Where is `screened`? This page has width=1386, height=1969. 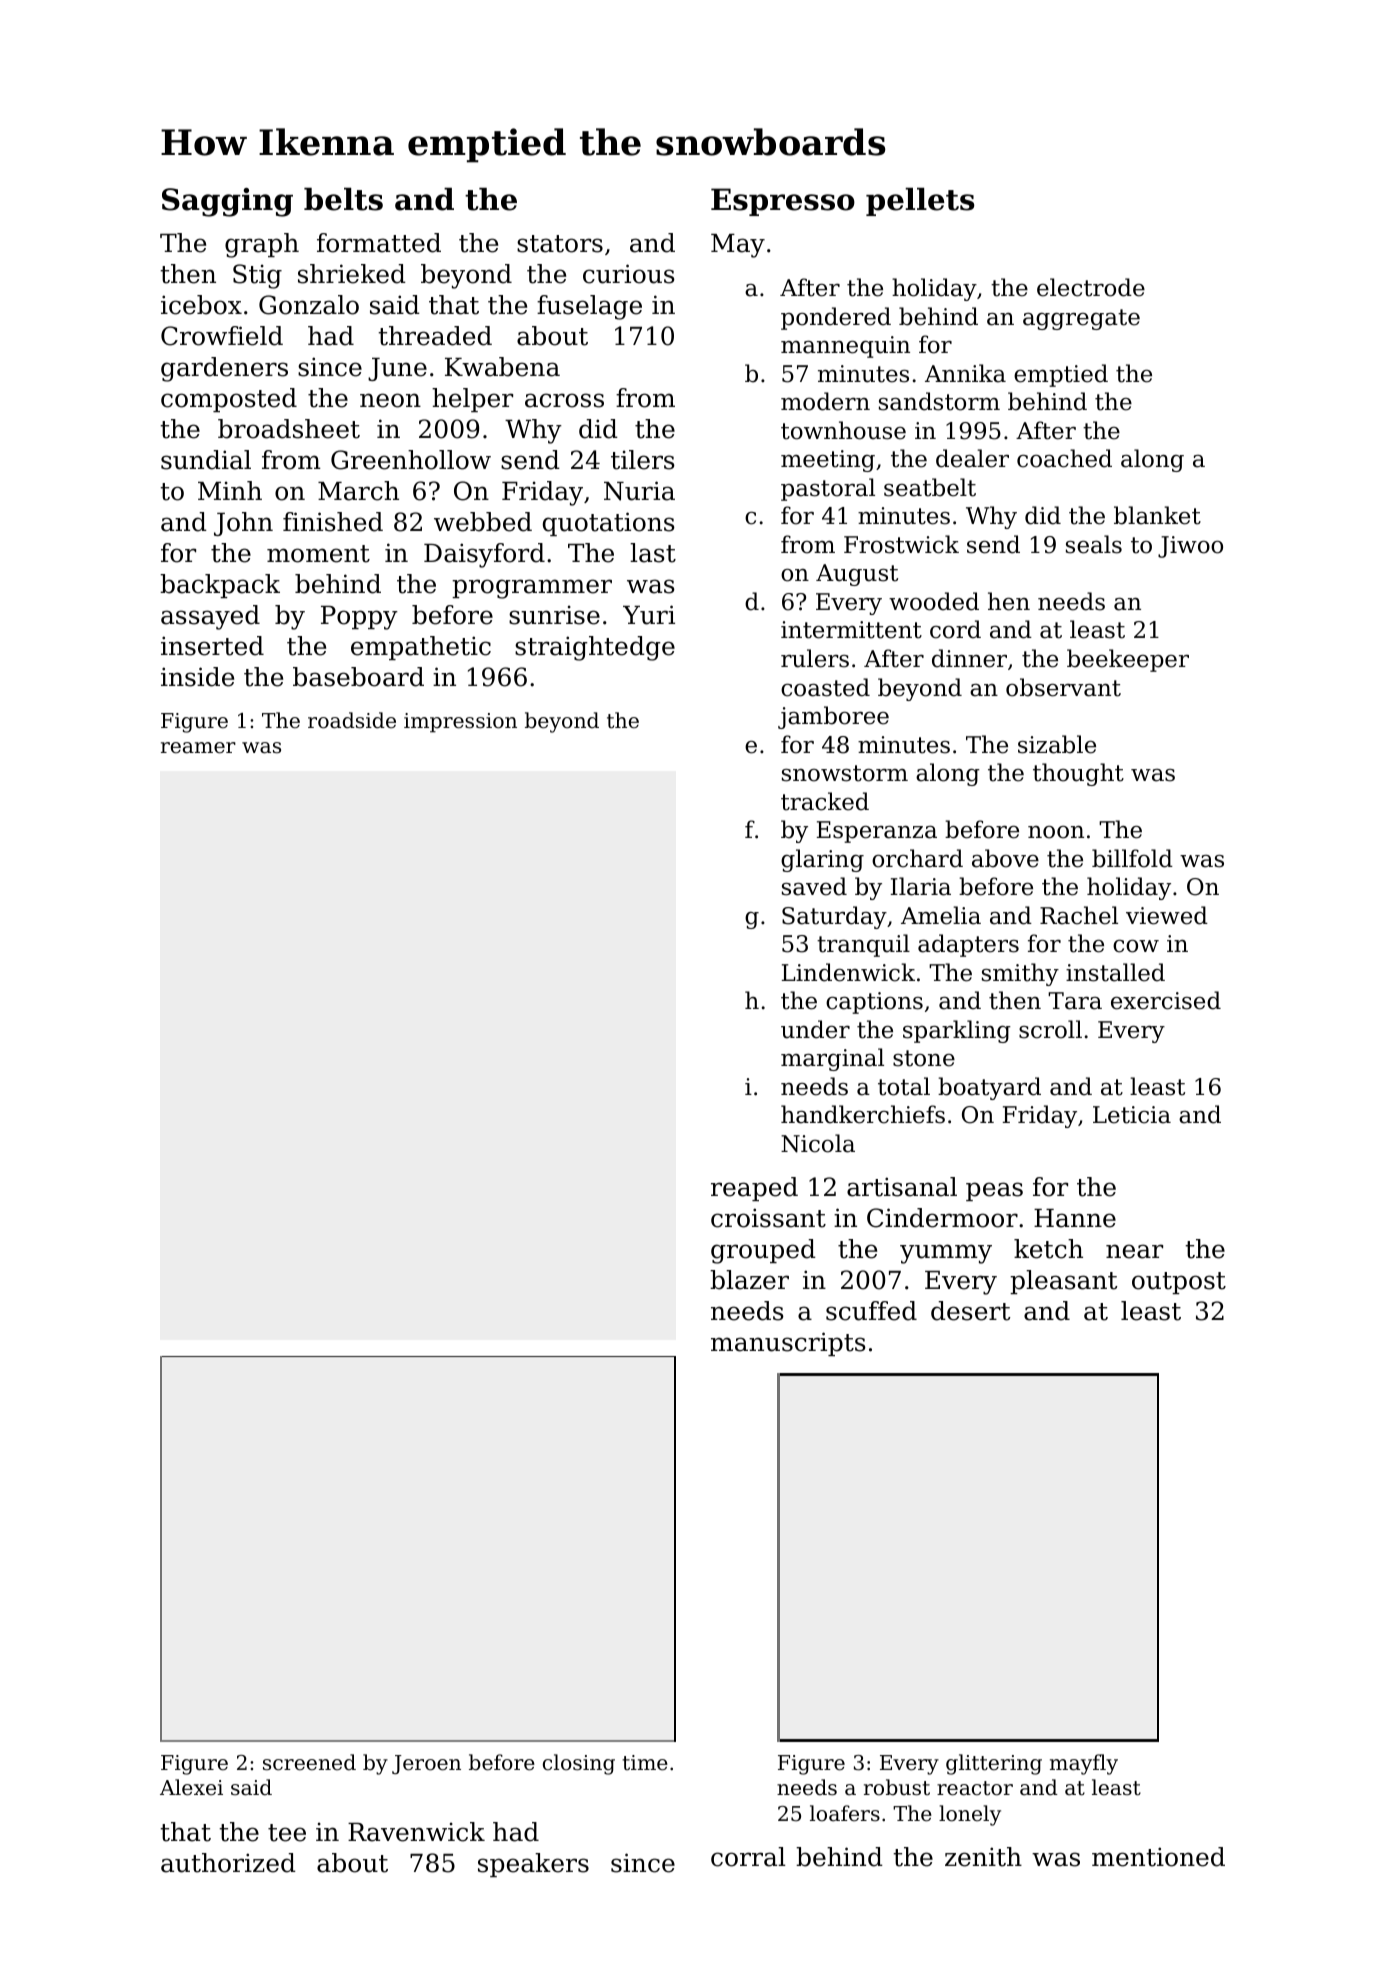 screened is located at coordinates (309, 1762).
